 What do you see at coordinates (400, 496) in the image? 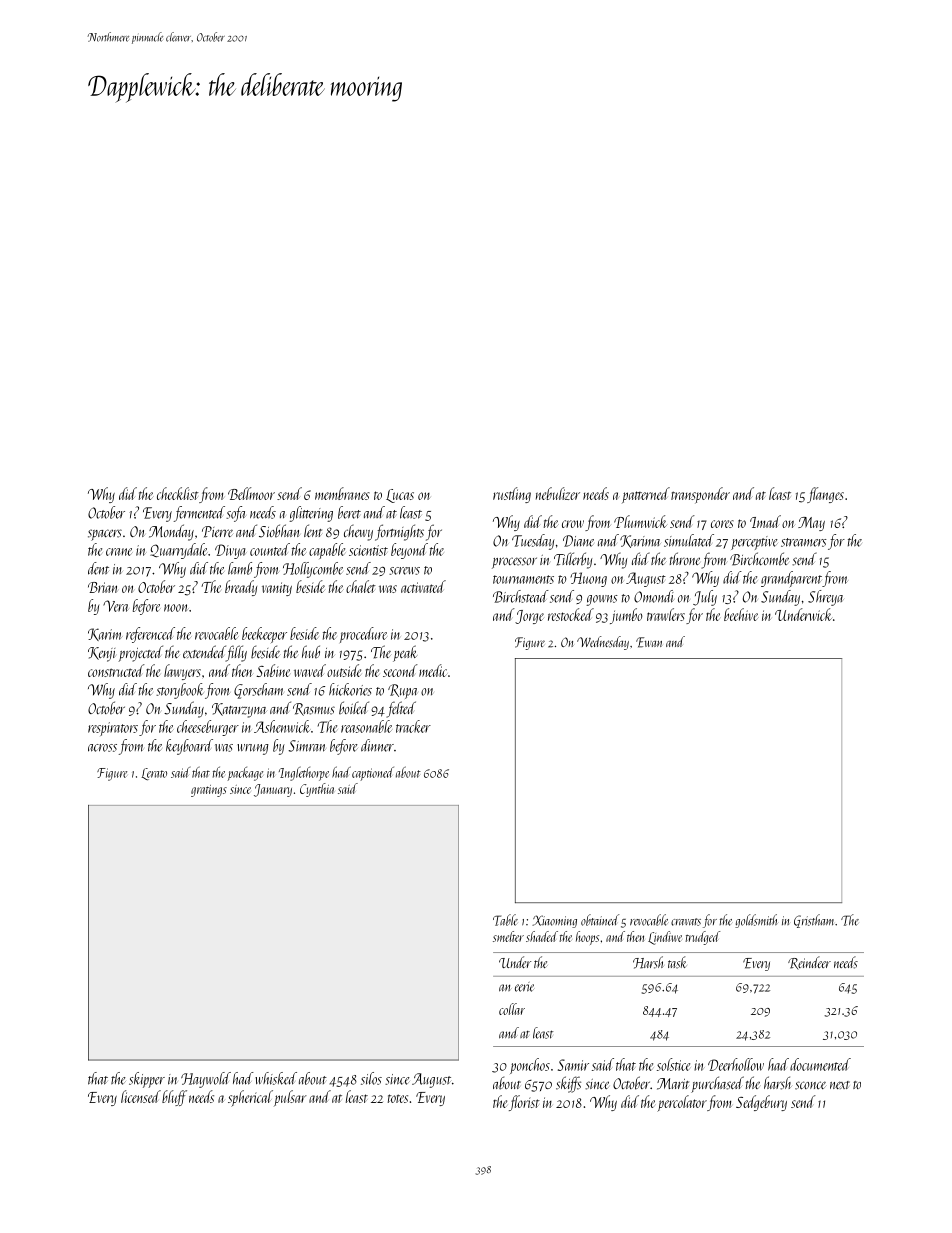
I see `Lucas` at bounding box center [400, 496].
